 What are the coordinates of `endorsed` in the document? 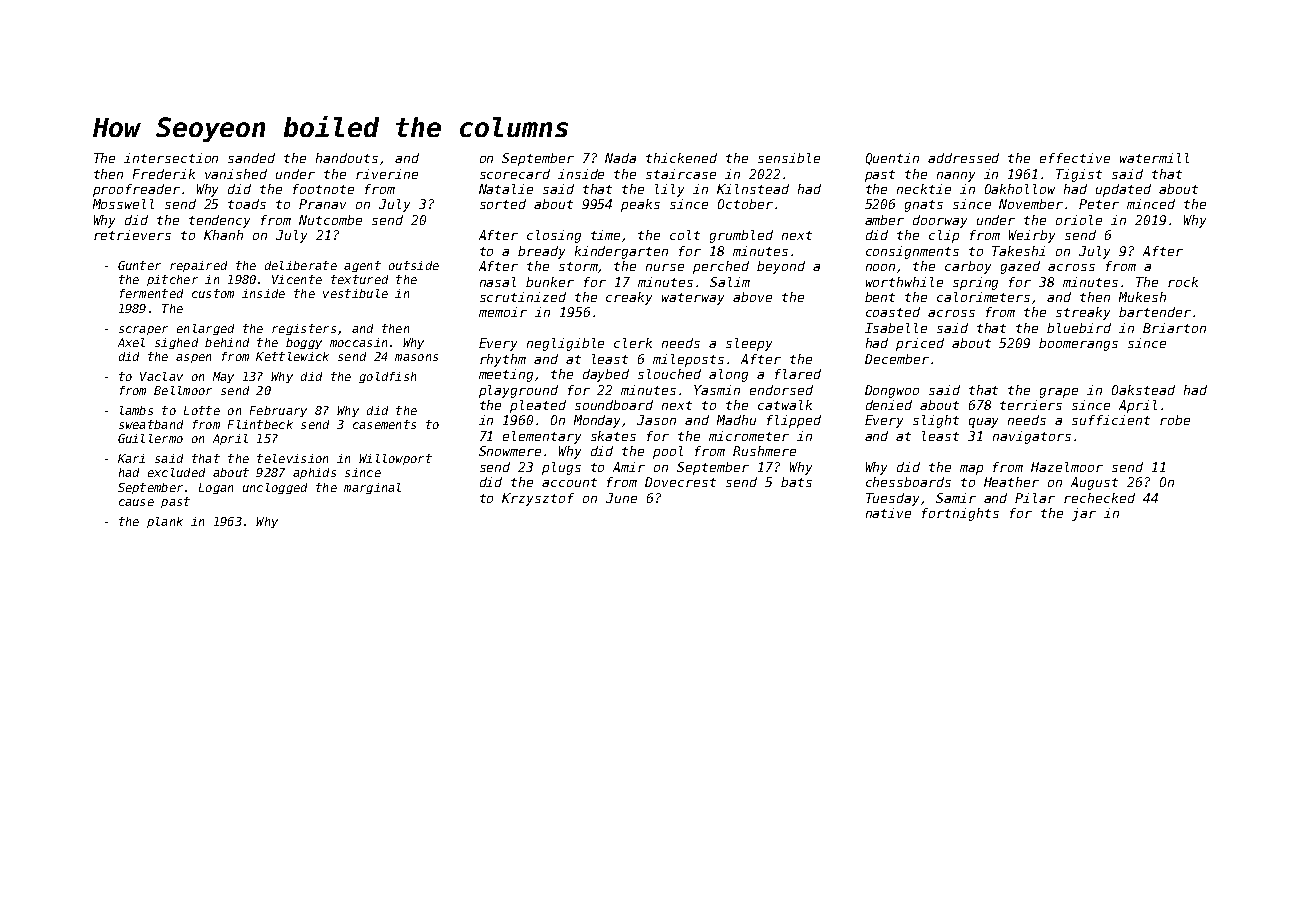 It's located at (781, 390).
